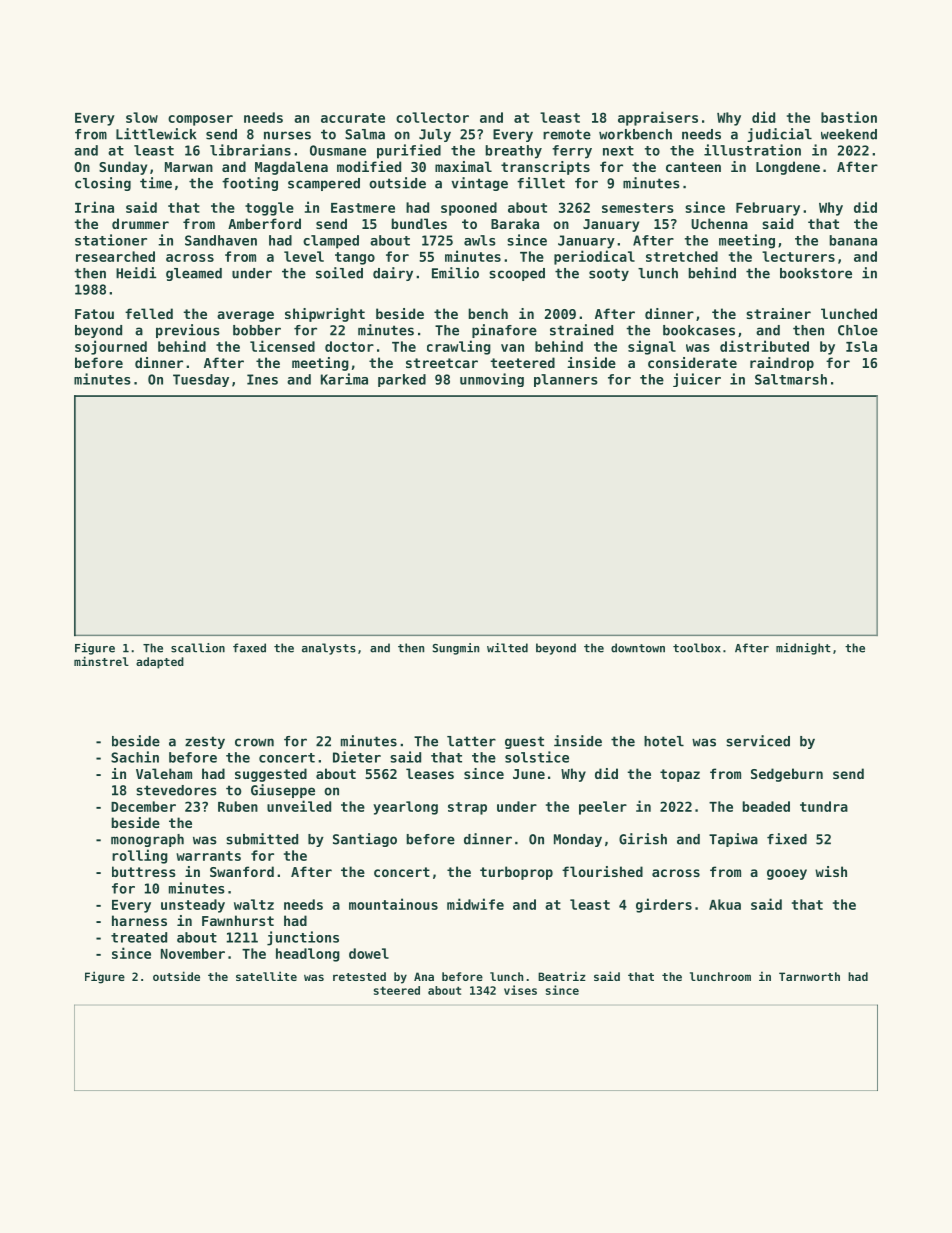  I want to click on scallion, so click(198, 648).
